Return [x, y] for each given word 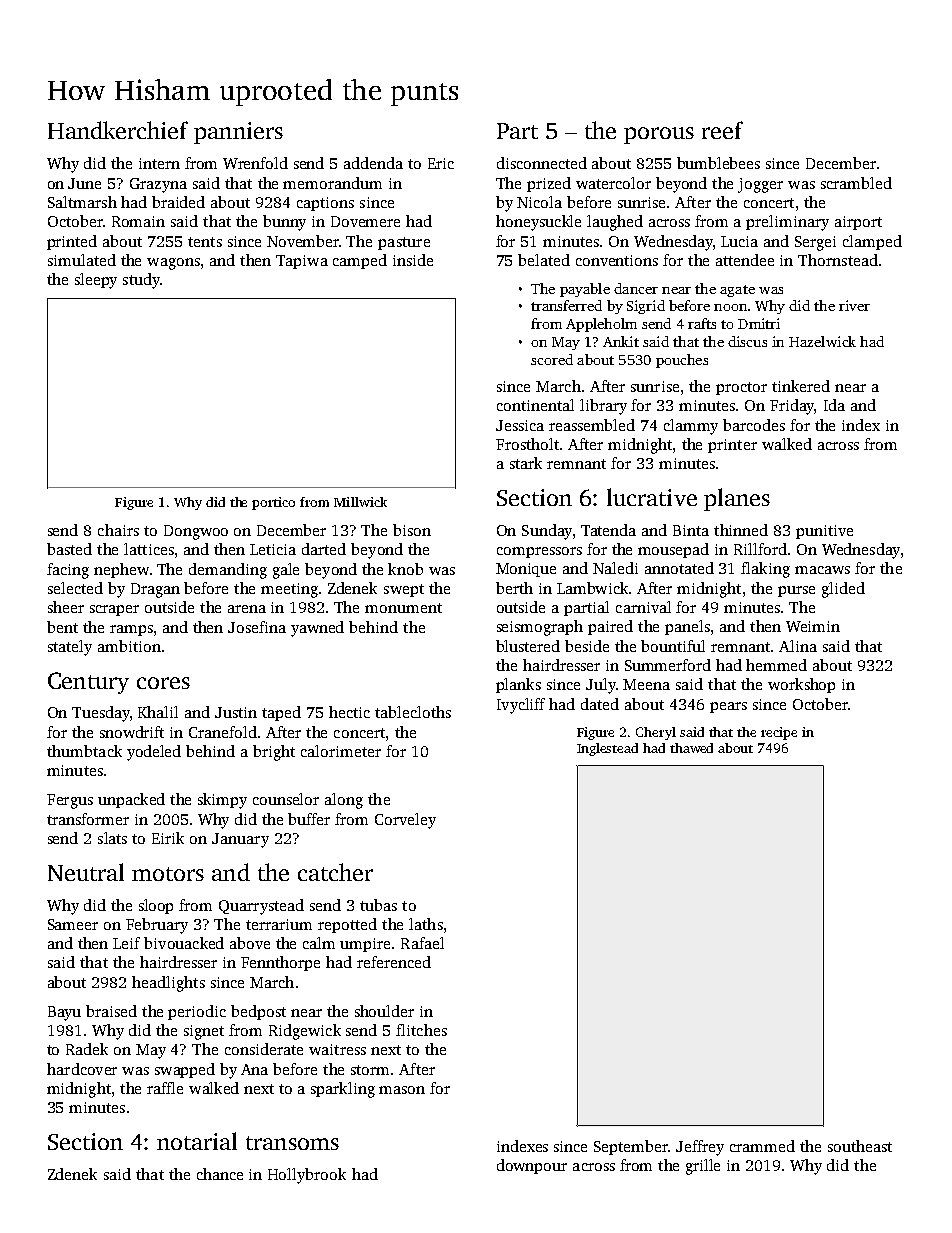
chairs [118, 530]
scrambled [856, 183]
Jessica [520, 425]
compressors [539, 552]
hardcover [82, 1069]
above [250, 943]
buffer [309, 819]
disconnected [542, 163]
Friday [792, 407]
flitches [421, 1030]
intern [159, 163]
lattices [149, 549]
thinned [741, 530]
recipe [779, 733]
